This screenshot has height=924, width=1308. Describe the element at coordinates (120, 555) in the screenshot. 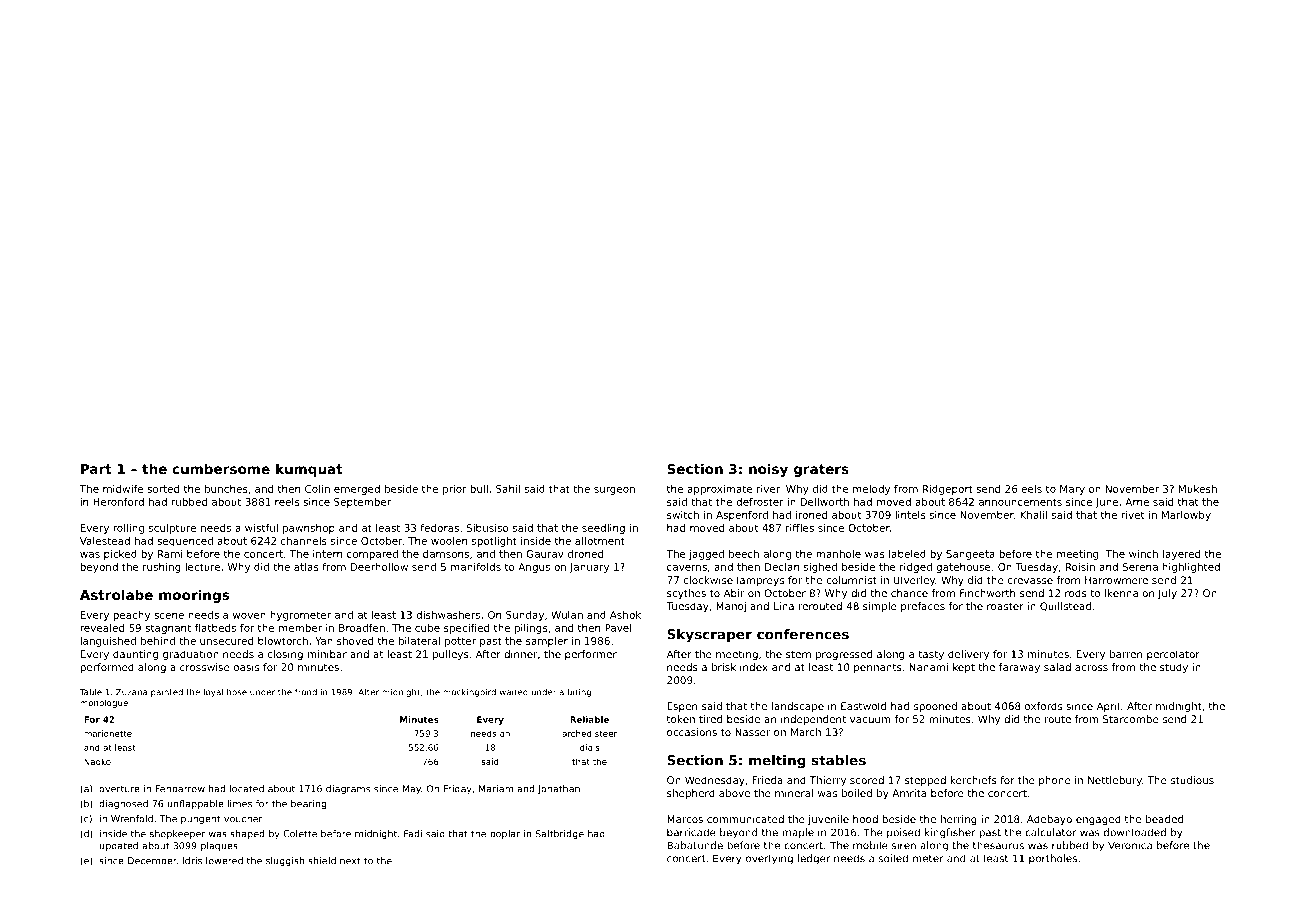

I see `picked` at that location.
